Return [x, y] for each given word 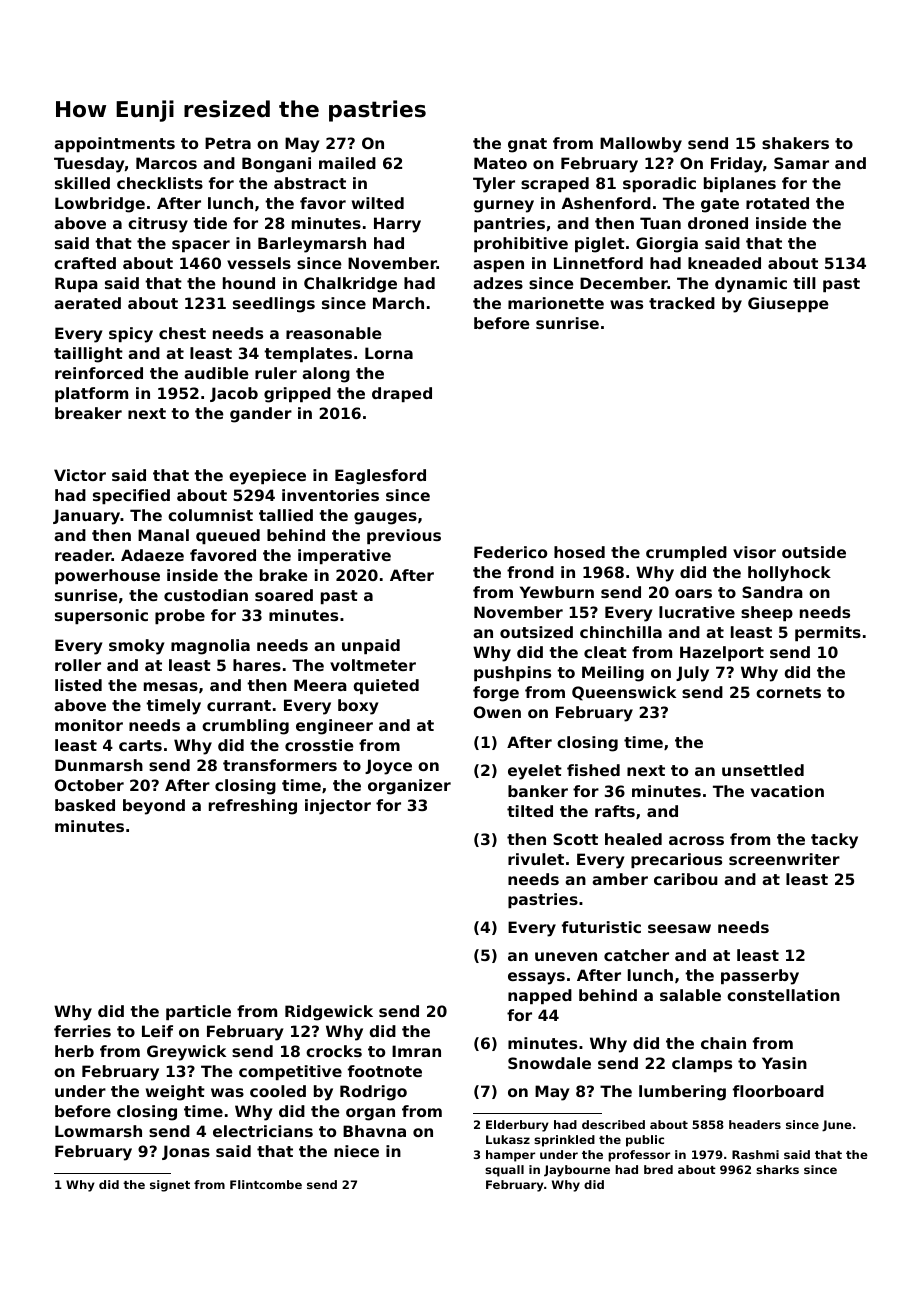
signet [170, 1186]
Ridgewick [329, 1013]
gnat [527, 145]
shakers [795, 143]
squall [504, 1171]
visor [754, 552]
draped [402, 394]
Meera [320, 685]
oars [693, 593]
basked [85, 805]
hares [257, 665]
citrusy [158, 225]
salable [690, 995]
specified [131, 496]
